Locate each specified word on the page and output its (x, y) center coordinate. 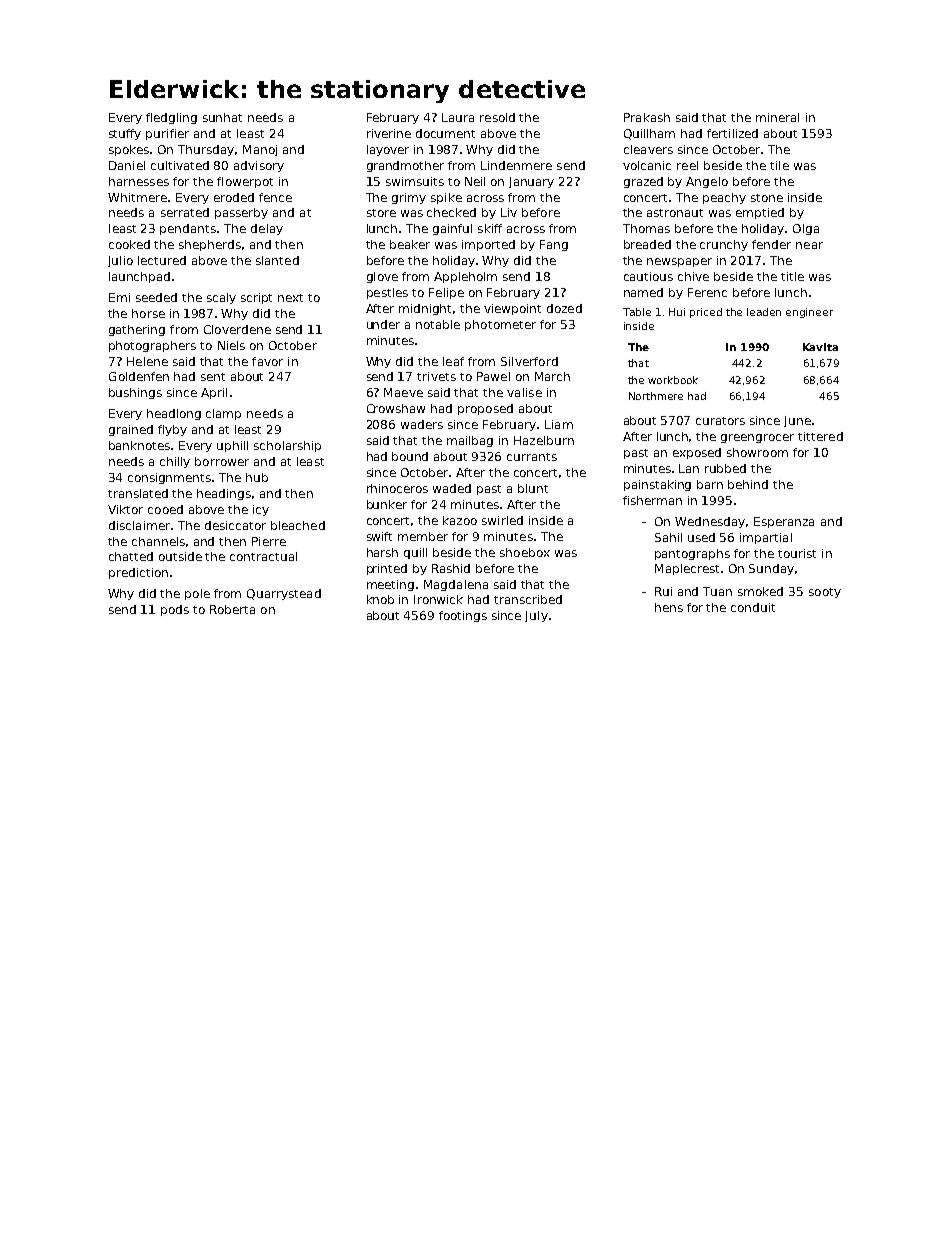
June (797, 421)
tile (779, 165)
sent (213, 377)
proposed (485, 409)
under (383, 324)
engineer (809, 313)
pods (175, 610)
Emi (119, 297)
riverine (389, 133)
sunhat (222, 117)
